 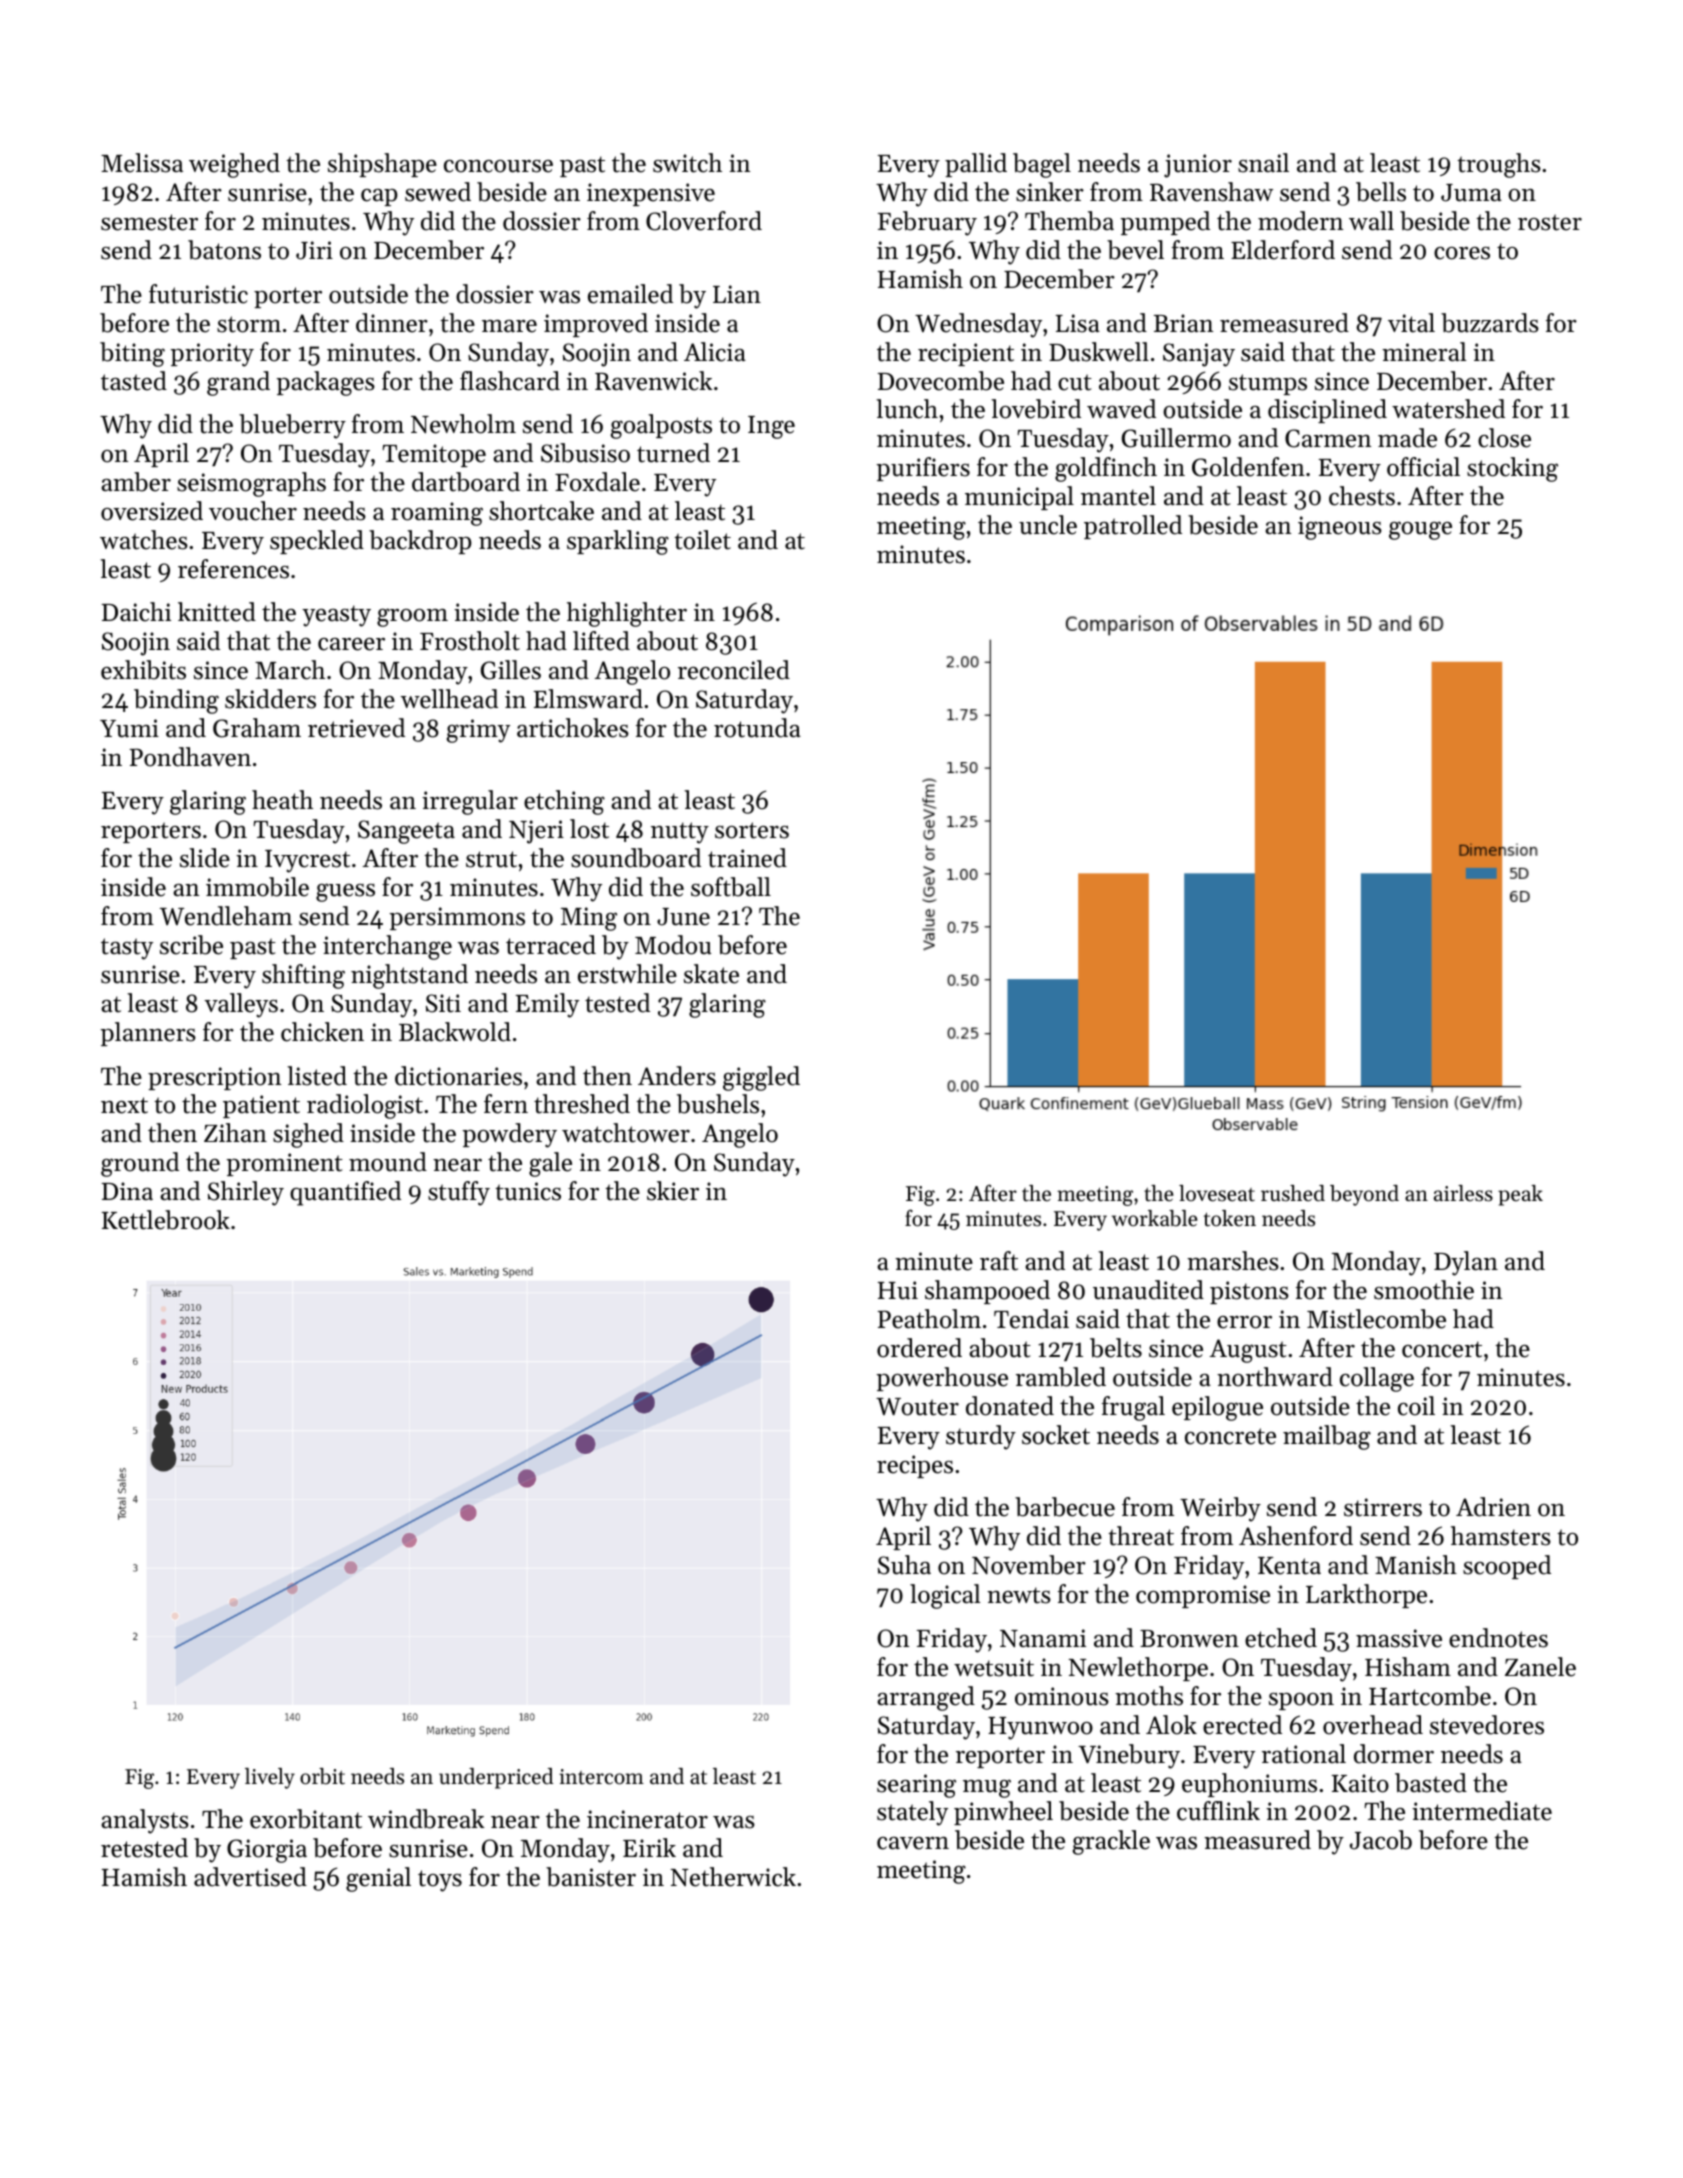 What do you see at coordinates (1135, 250) in the image?
I see `bevel` at bounding box center [1135, 250].
